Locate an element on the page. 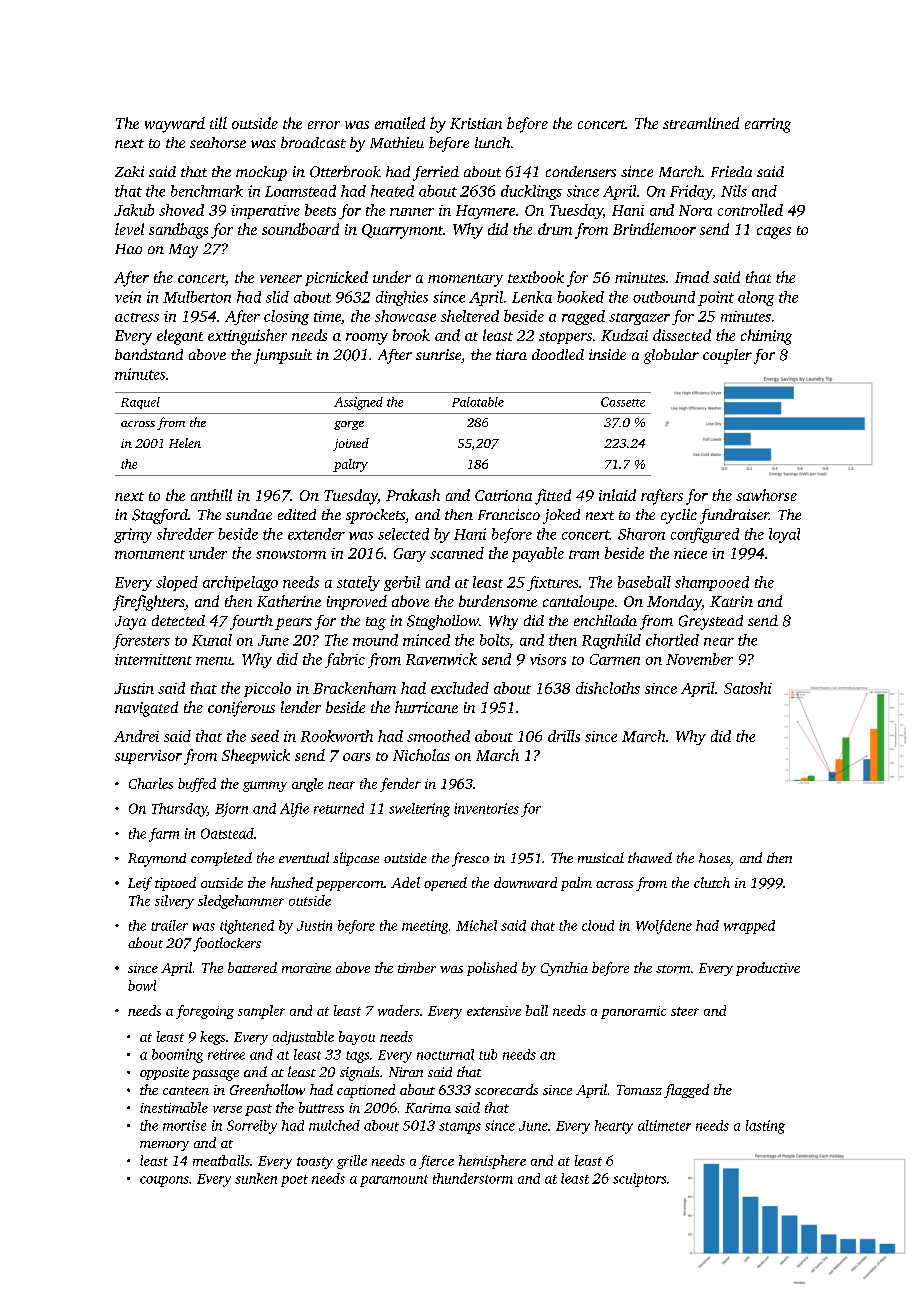 The width and height of the page is (924, 1308). shredder is located at coordinates (185, 534).
